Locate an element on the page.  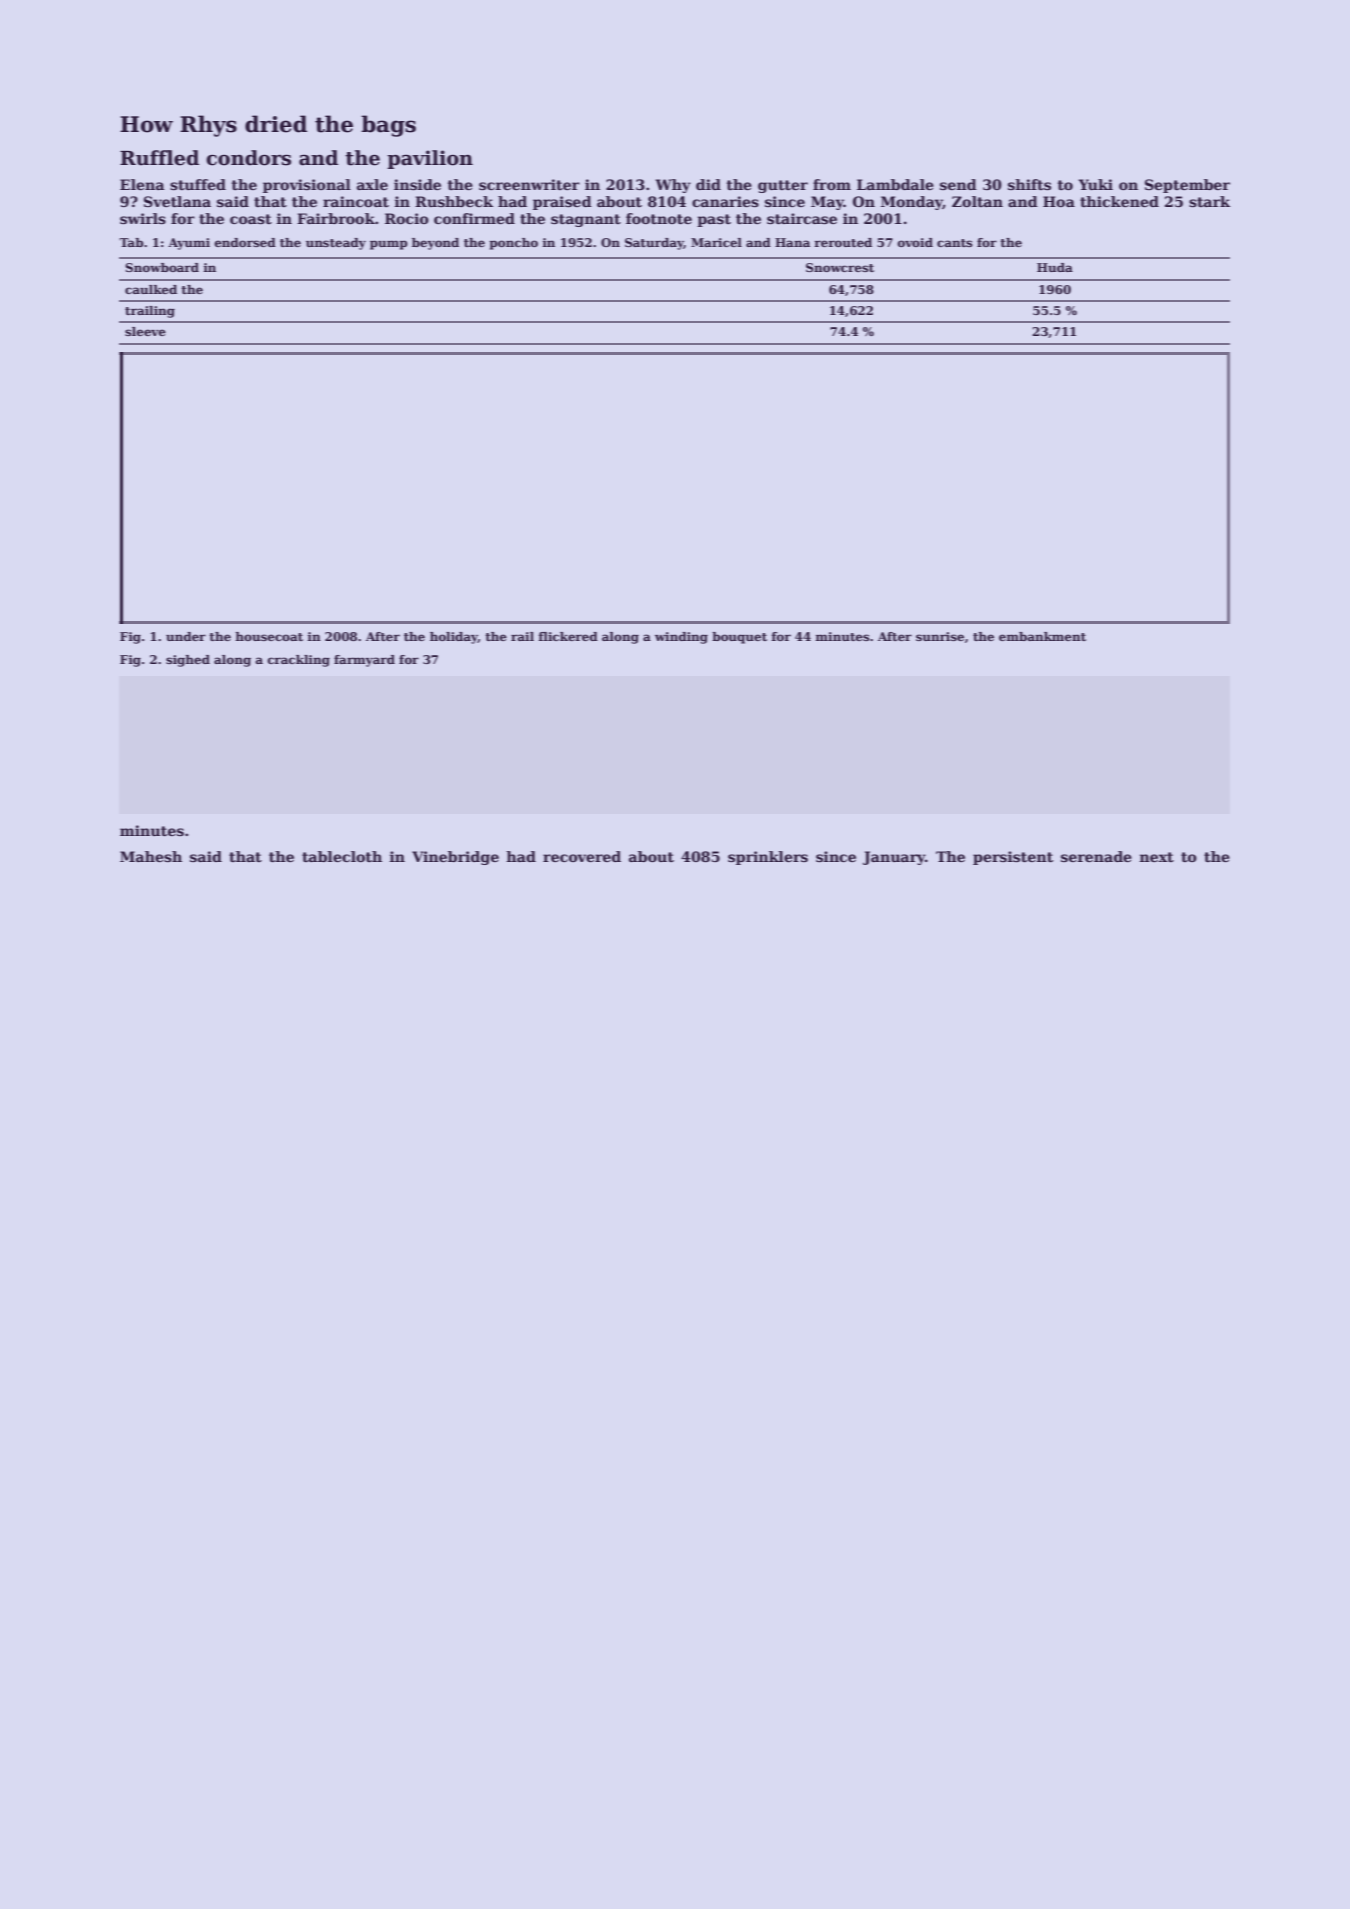
sleeve is located at coordinates (145, 331).
